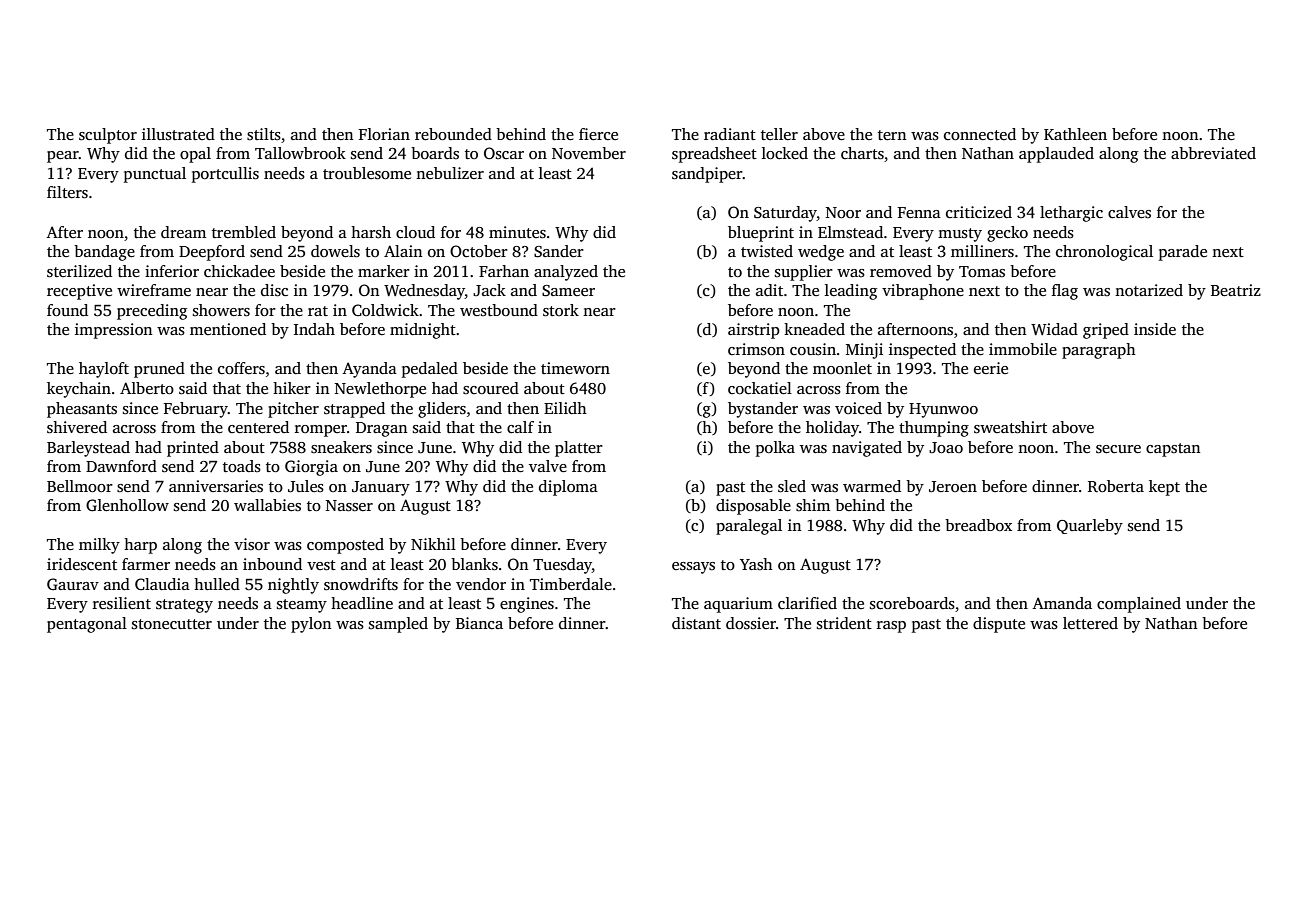 The width and height of the screenshot is (1308, 924). Describe the element at coordinates (779, 134) in the screenshot. I see `teller` at that location.
